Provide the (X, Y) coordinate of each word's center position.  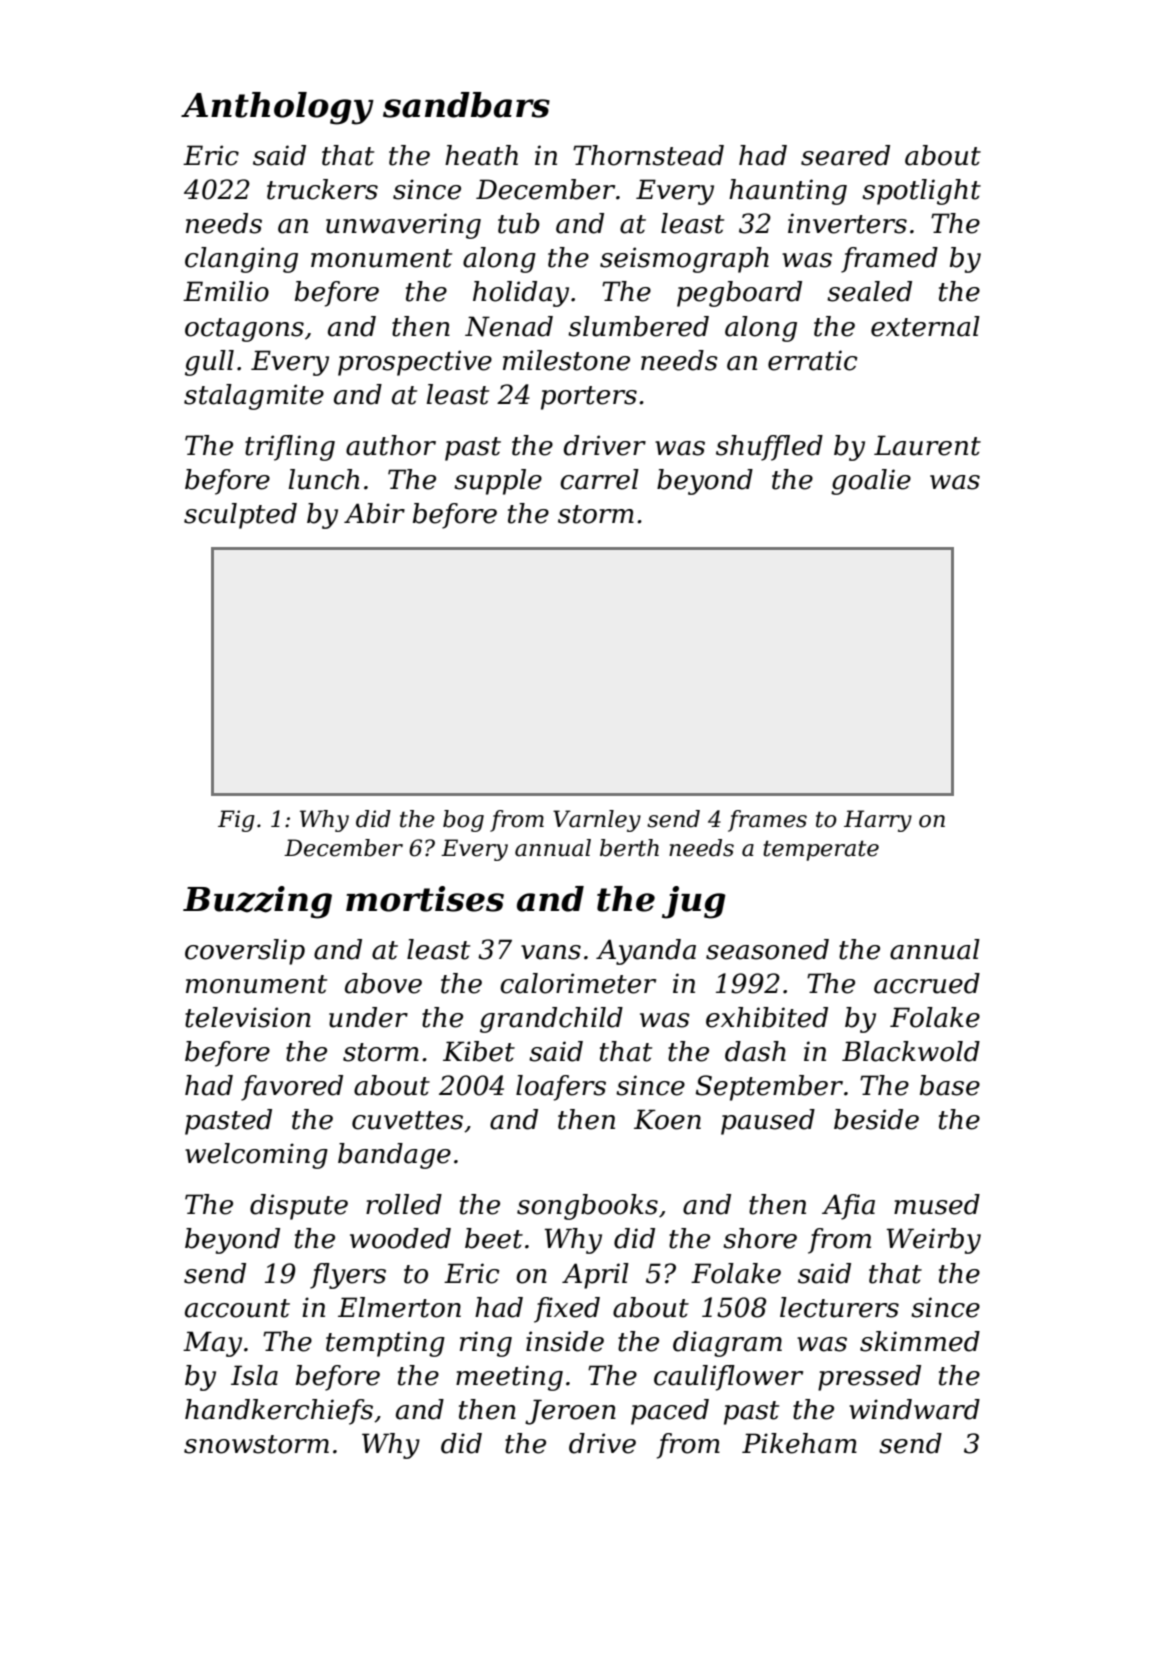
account (237, 1308)
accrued (927, 983)
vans (551, 952)
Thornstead (648, 155)
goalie (871, 482)
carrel (599, 479)
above (383, 983)
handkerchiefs (279, 1412)
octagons (244, 330)
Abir (374, 513)
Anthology (277, 108)
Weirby (933, 1241)
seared (845, 155)
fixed (567, 1310)
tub (519, 223)
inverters (847, 223)
